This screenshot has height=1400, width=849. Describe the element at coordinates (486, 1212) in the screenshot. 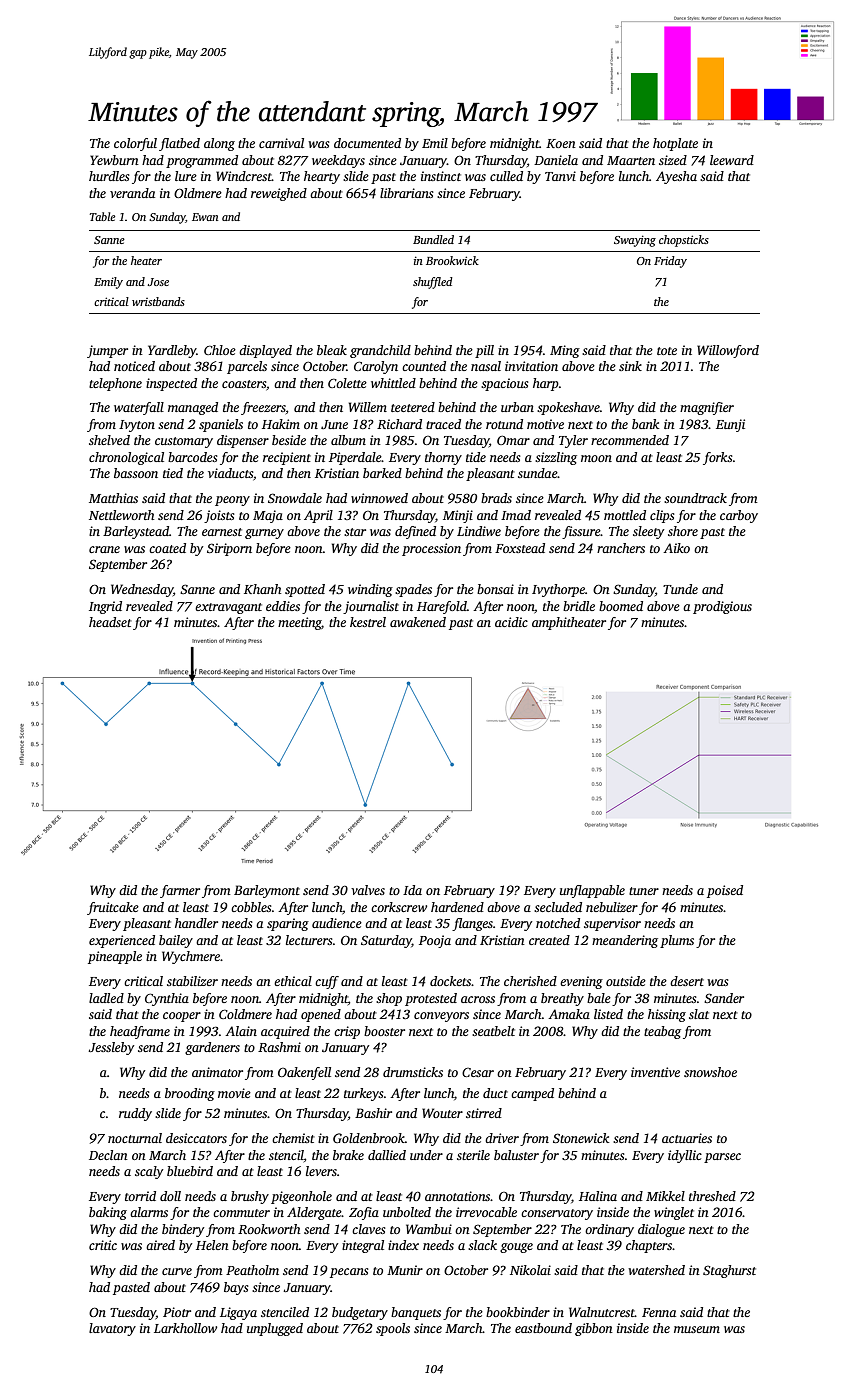

I see `irrevocable` at that location.
